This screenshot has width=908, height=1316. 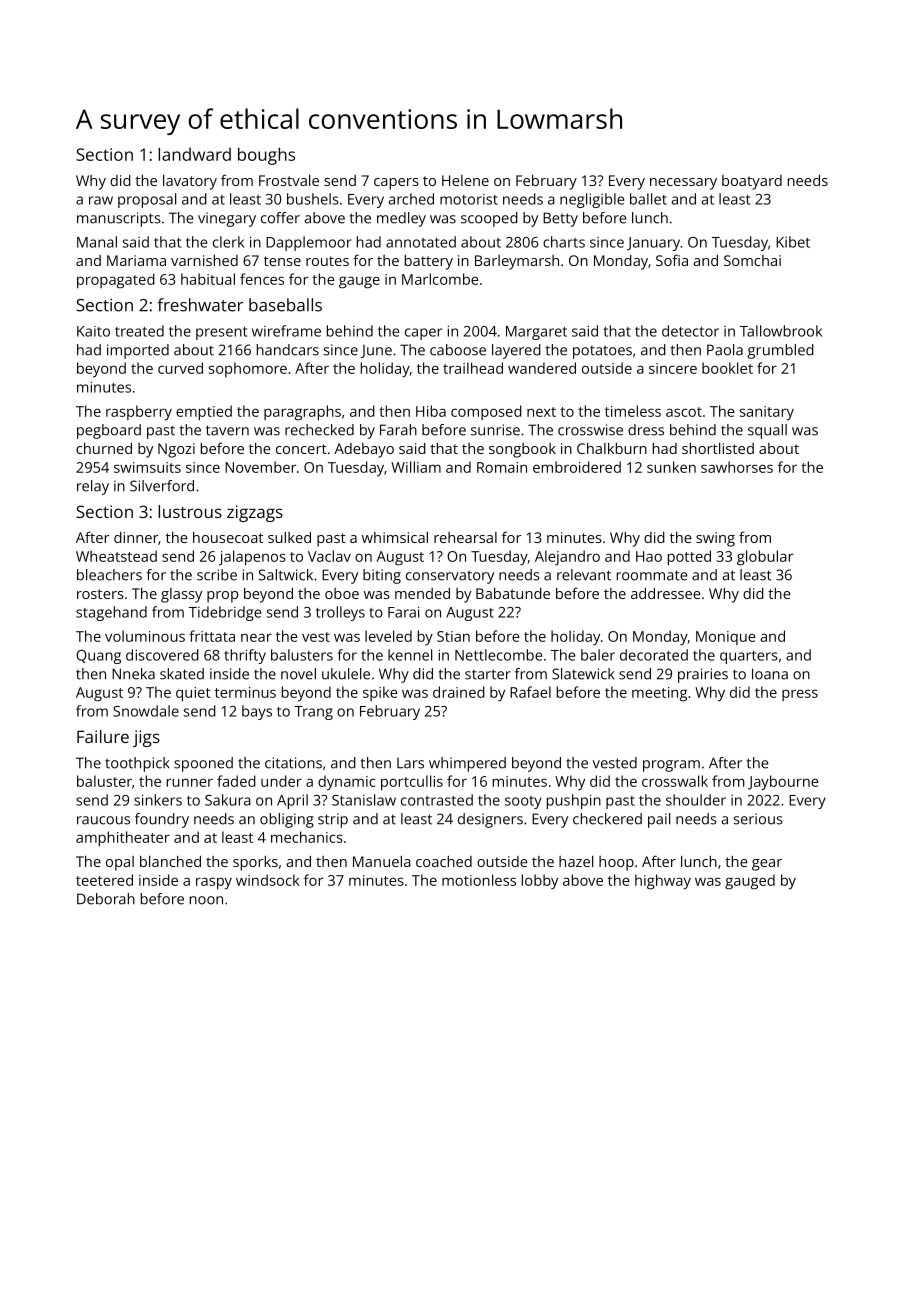 I want to click on press, so click(x=800, y=695).
